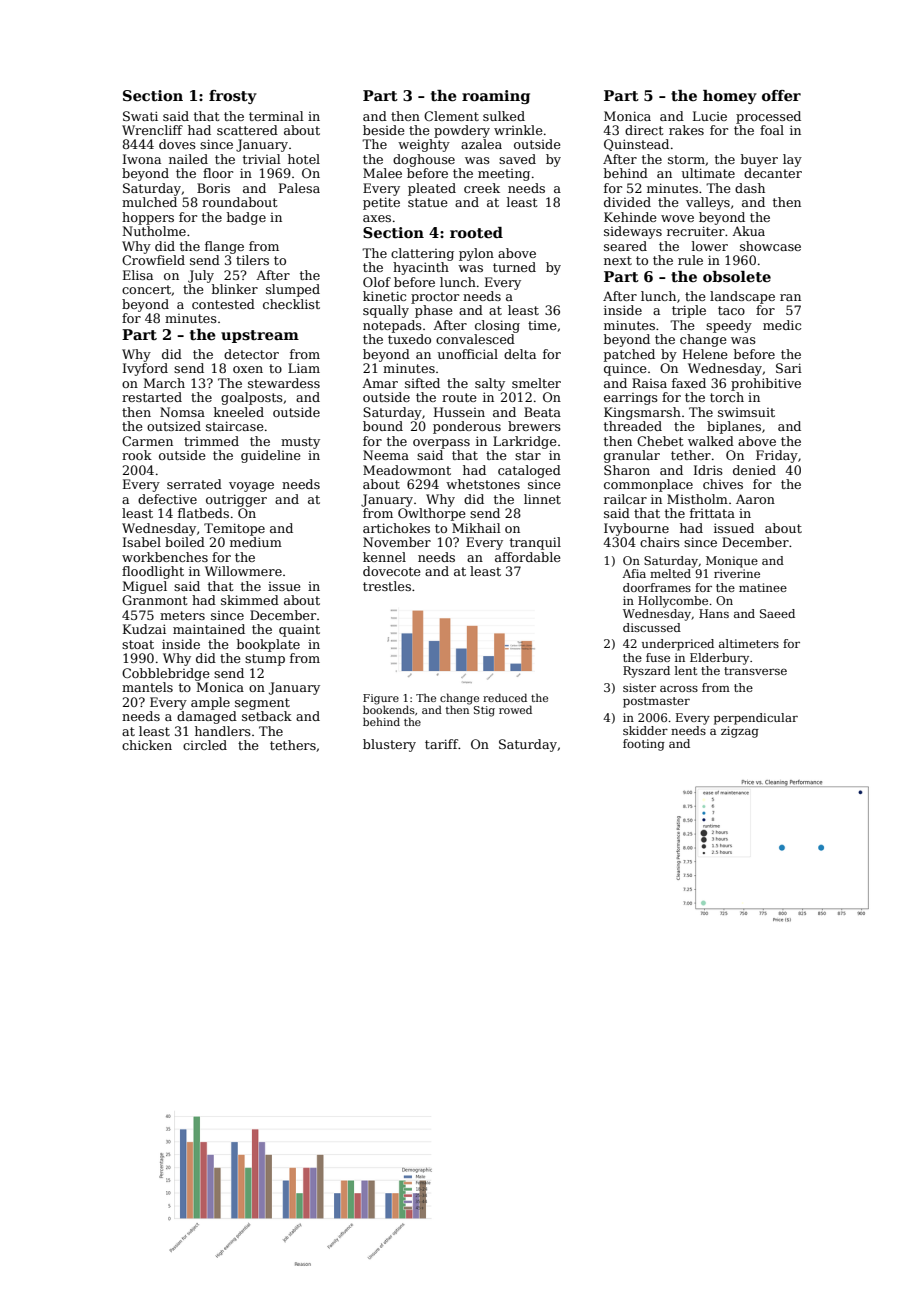  What do you see at coordinates (236, 500) in the screenshot?
I see `outrigger` at bounding box center [236, 500].
